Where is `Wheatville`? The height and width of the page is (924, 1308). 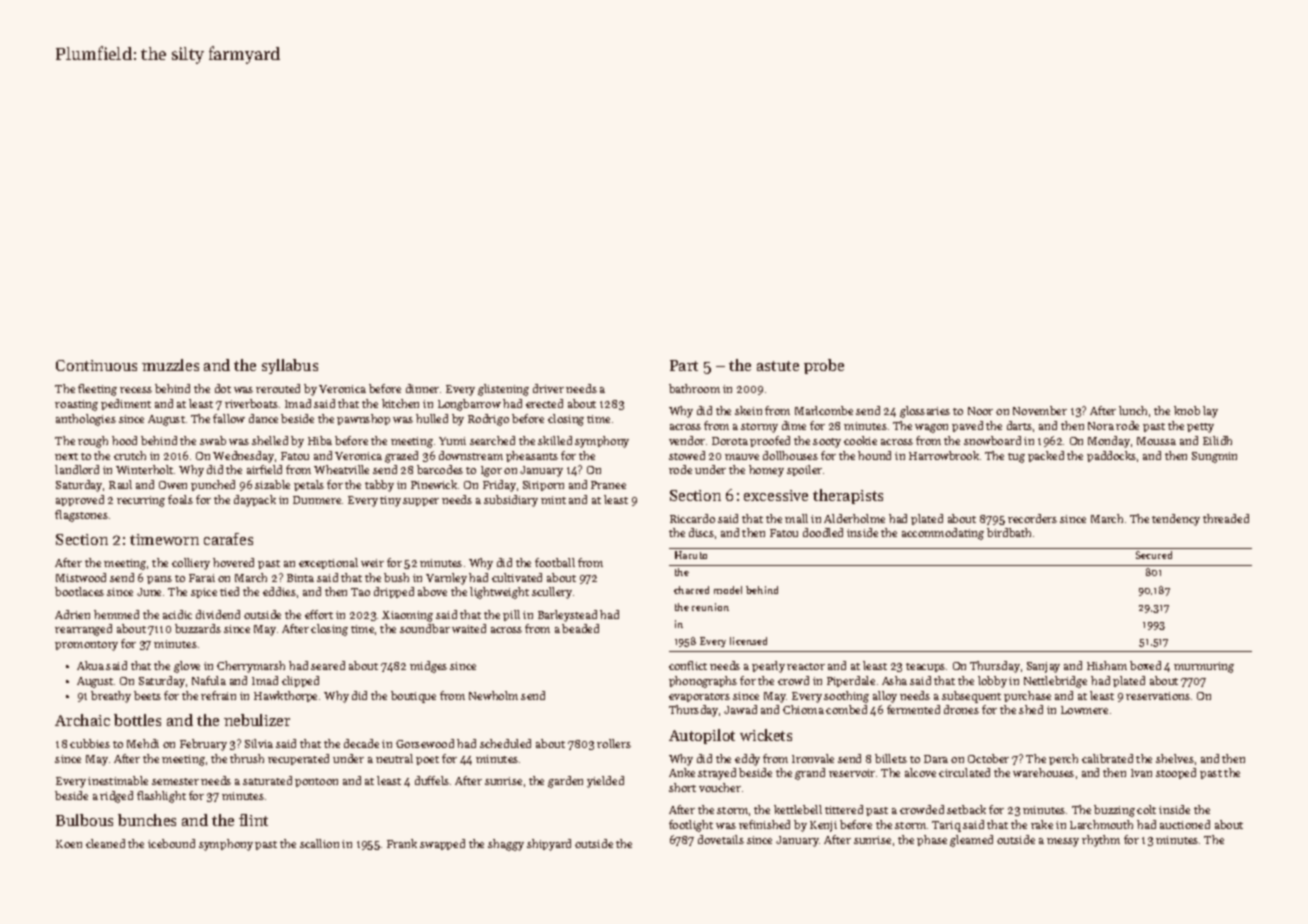
Wheatville is located at coordinates (341, 469).
